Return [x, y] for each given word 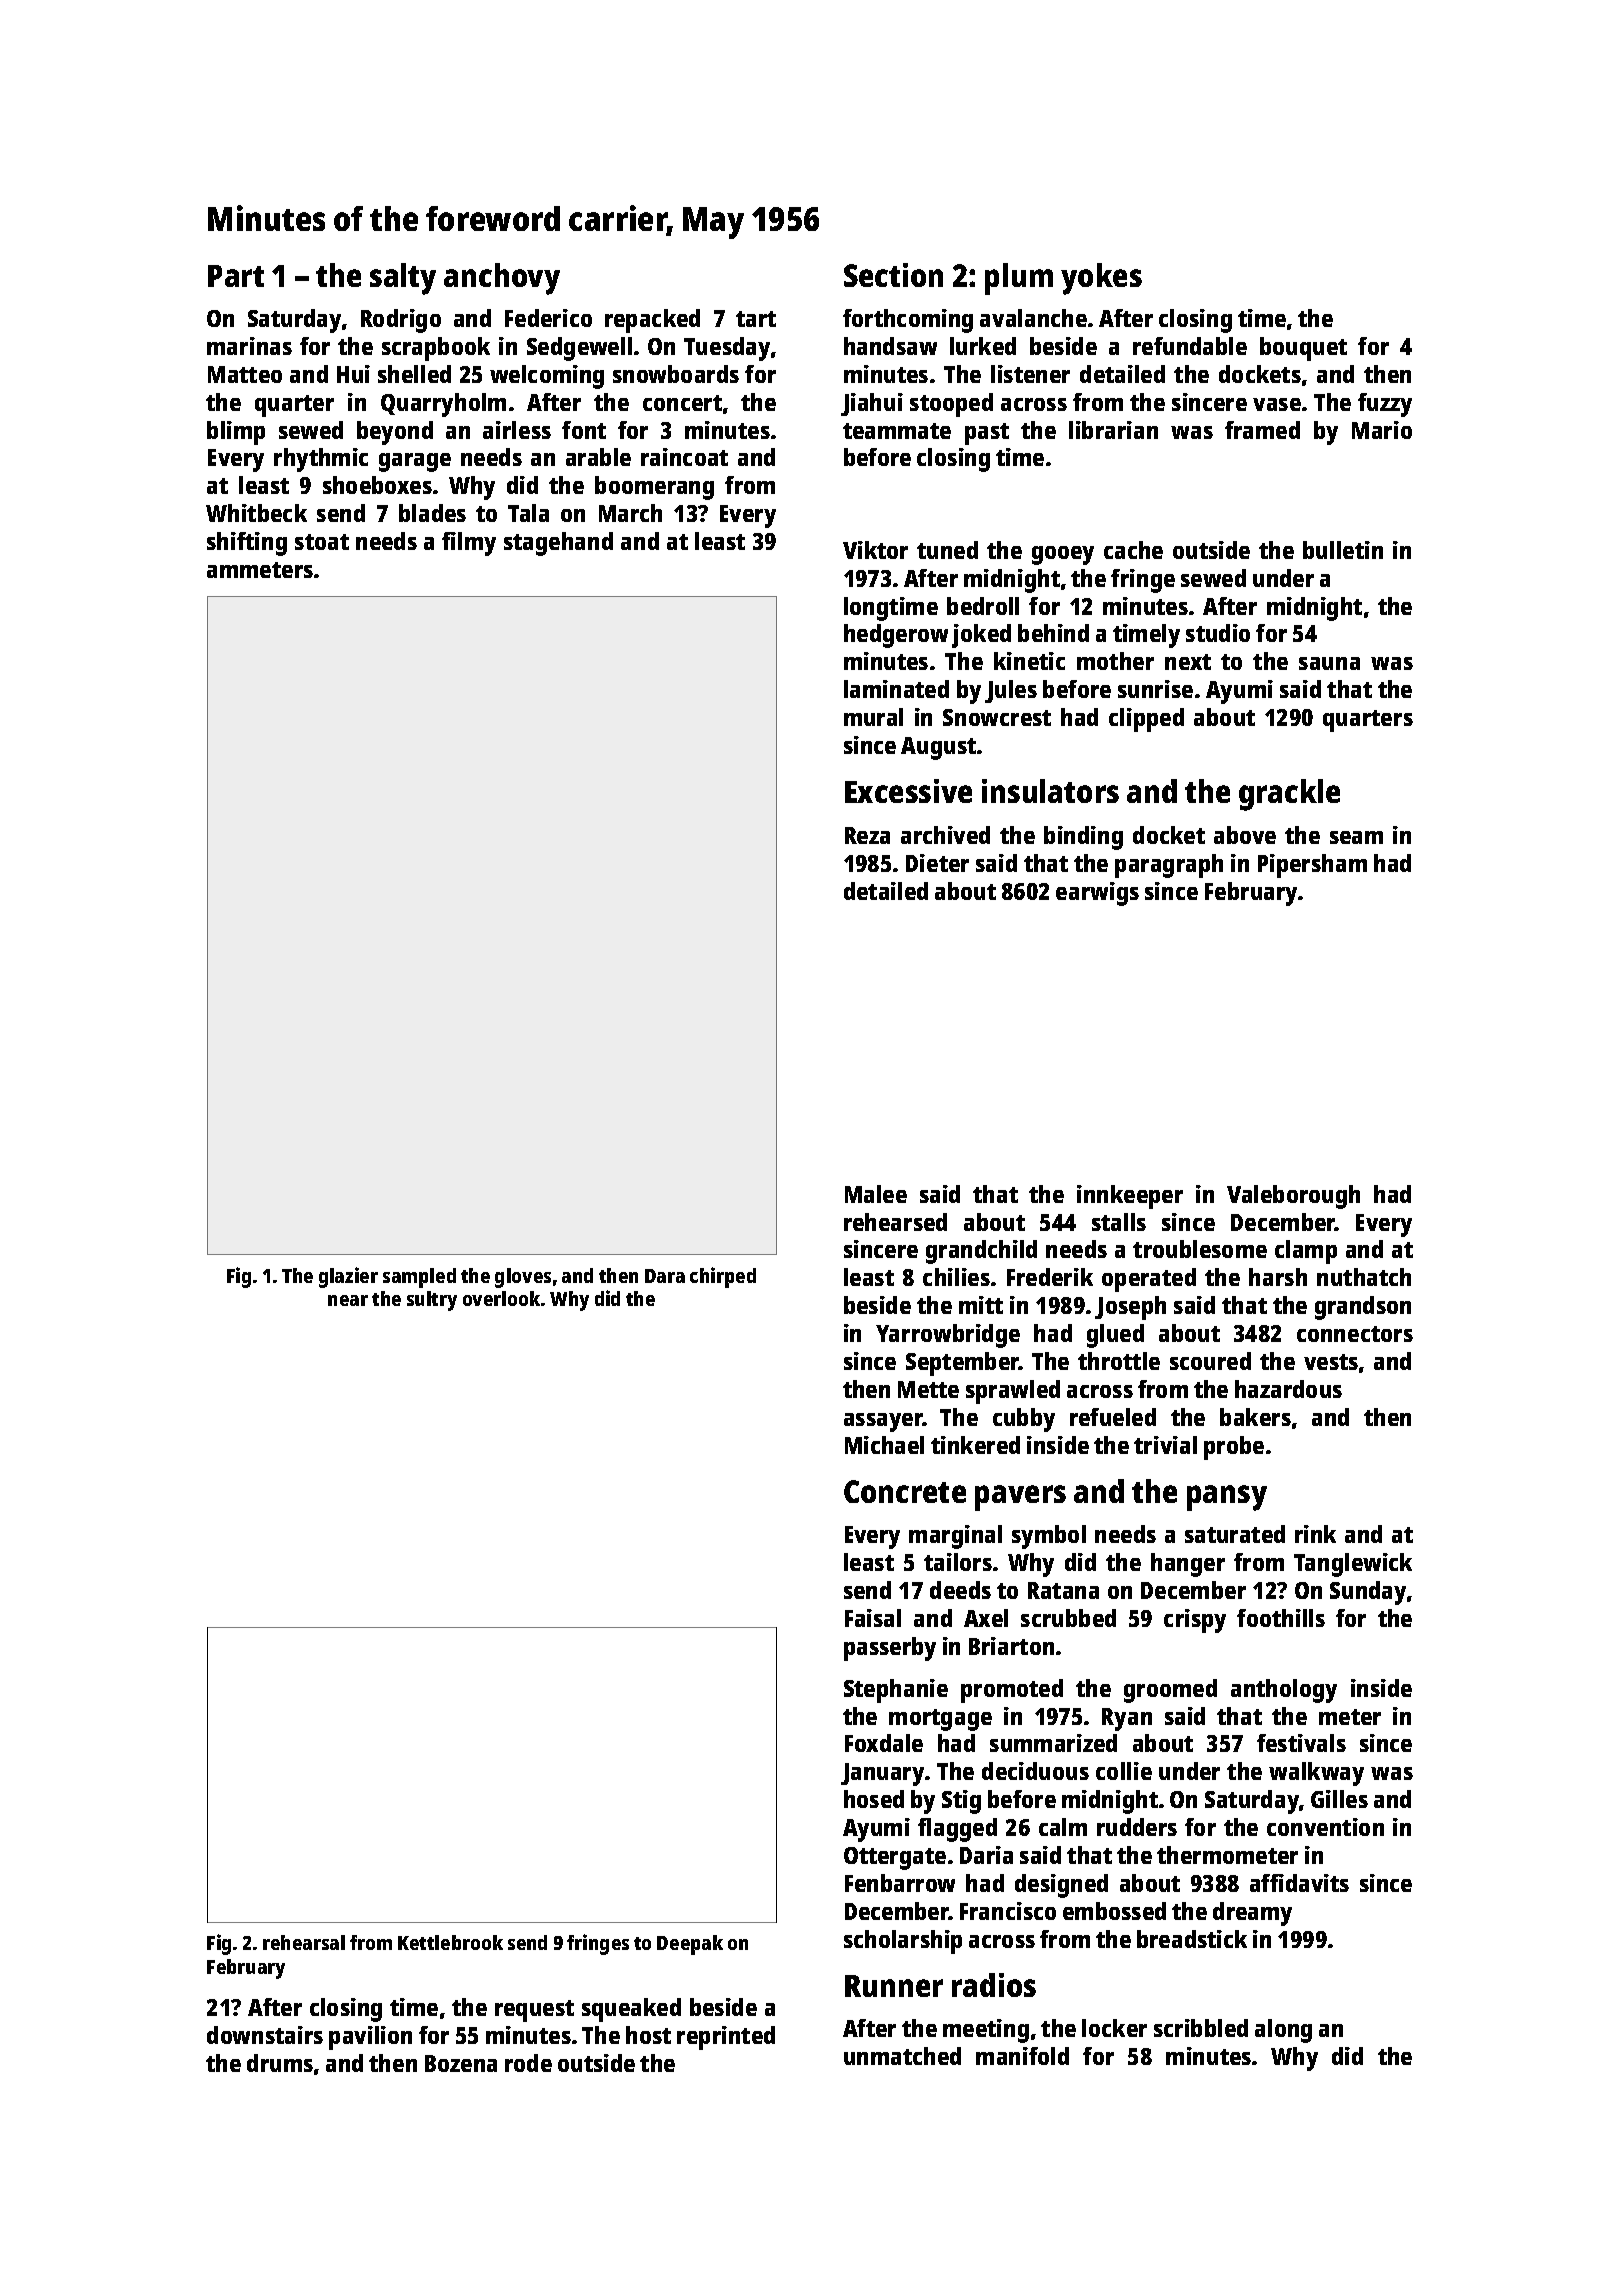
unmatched [902, 2056]
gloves [523, 1278]
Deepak [690, 1945]
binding [1083, 838]
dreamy [1252, 1914]
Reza [867, 835]
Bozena [461, 2063]
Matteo [245, 374]
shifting [247, 544]
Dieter [937, 863]
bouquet [1303, 349]
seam [1356, 837]
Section [893, 275]
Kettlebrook [450, 1942]
